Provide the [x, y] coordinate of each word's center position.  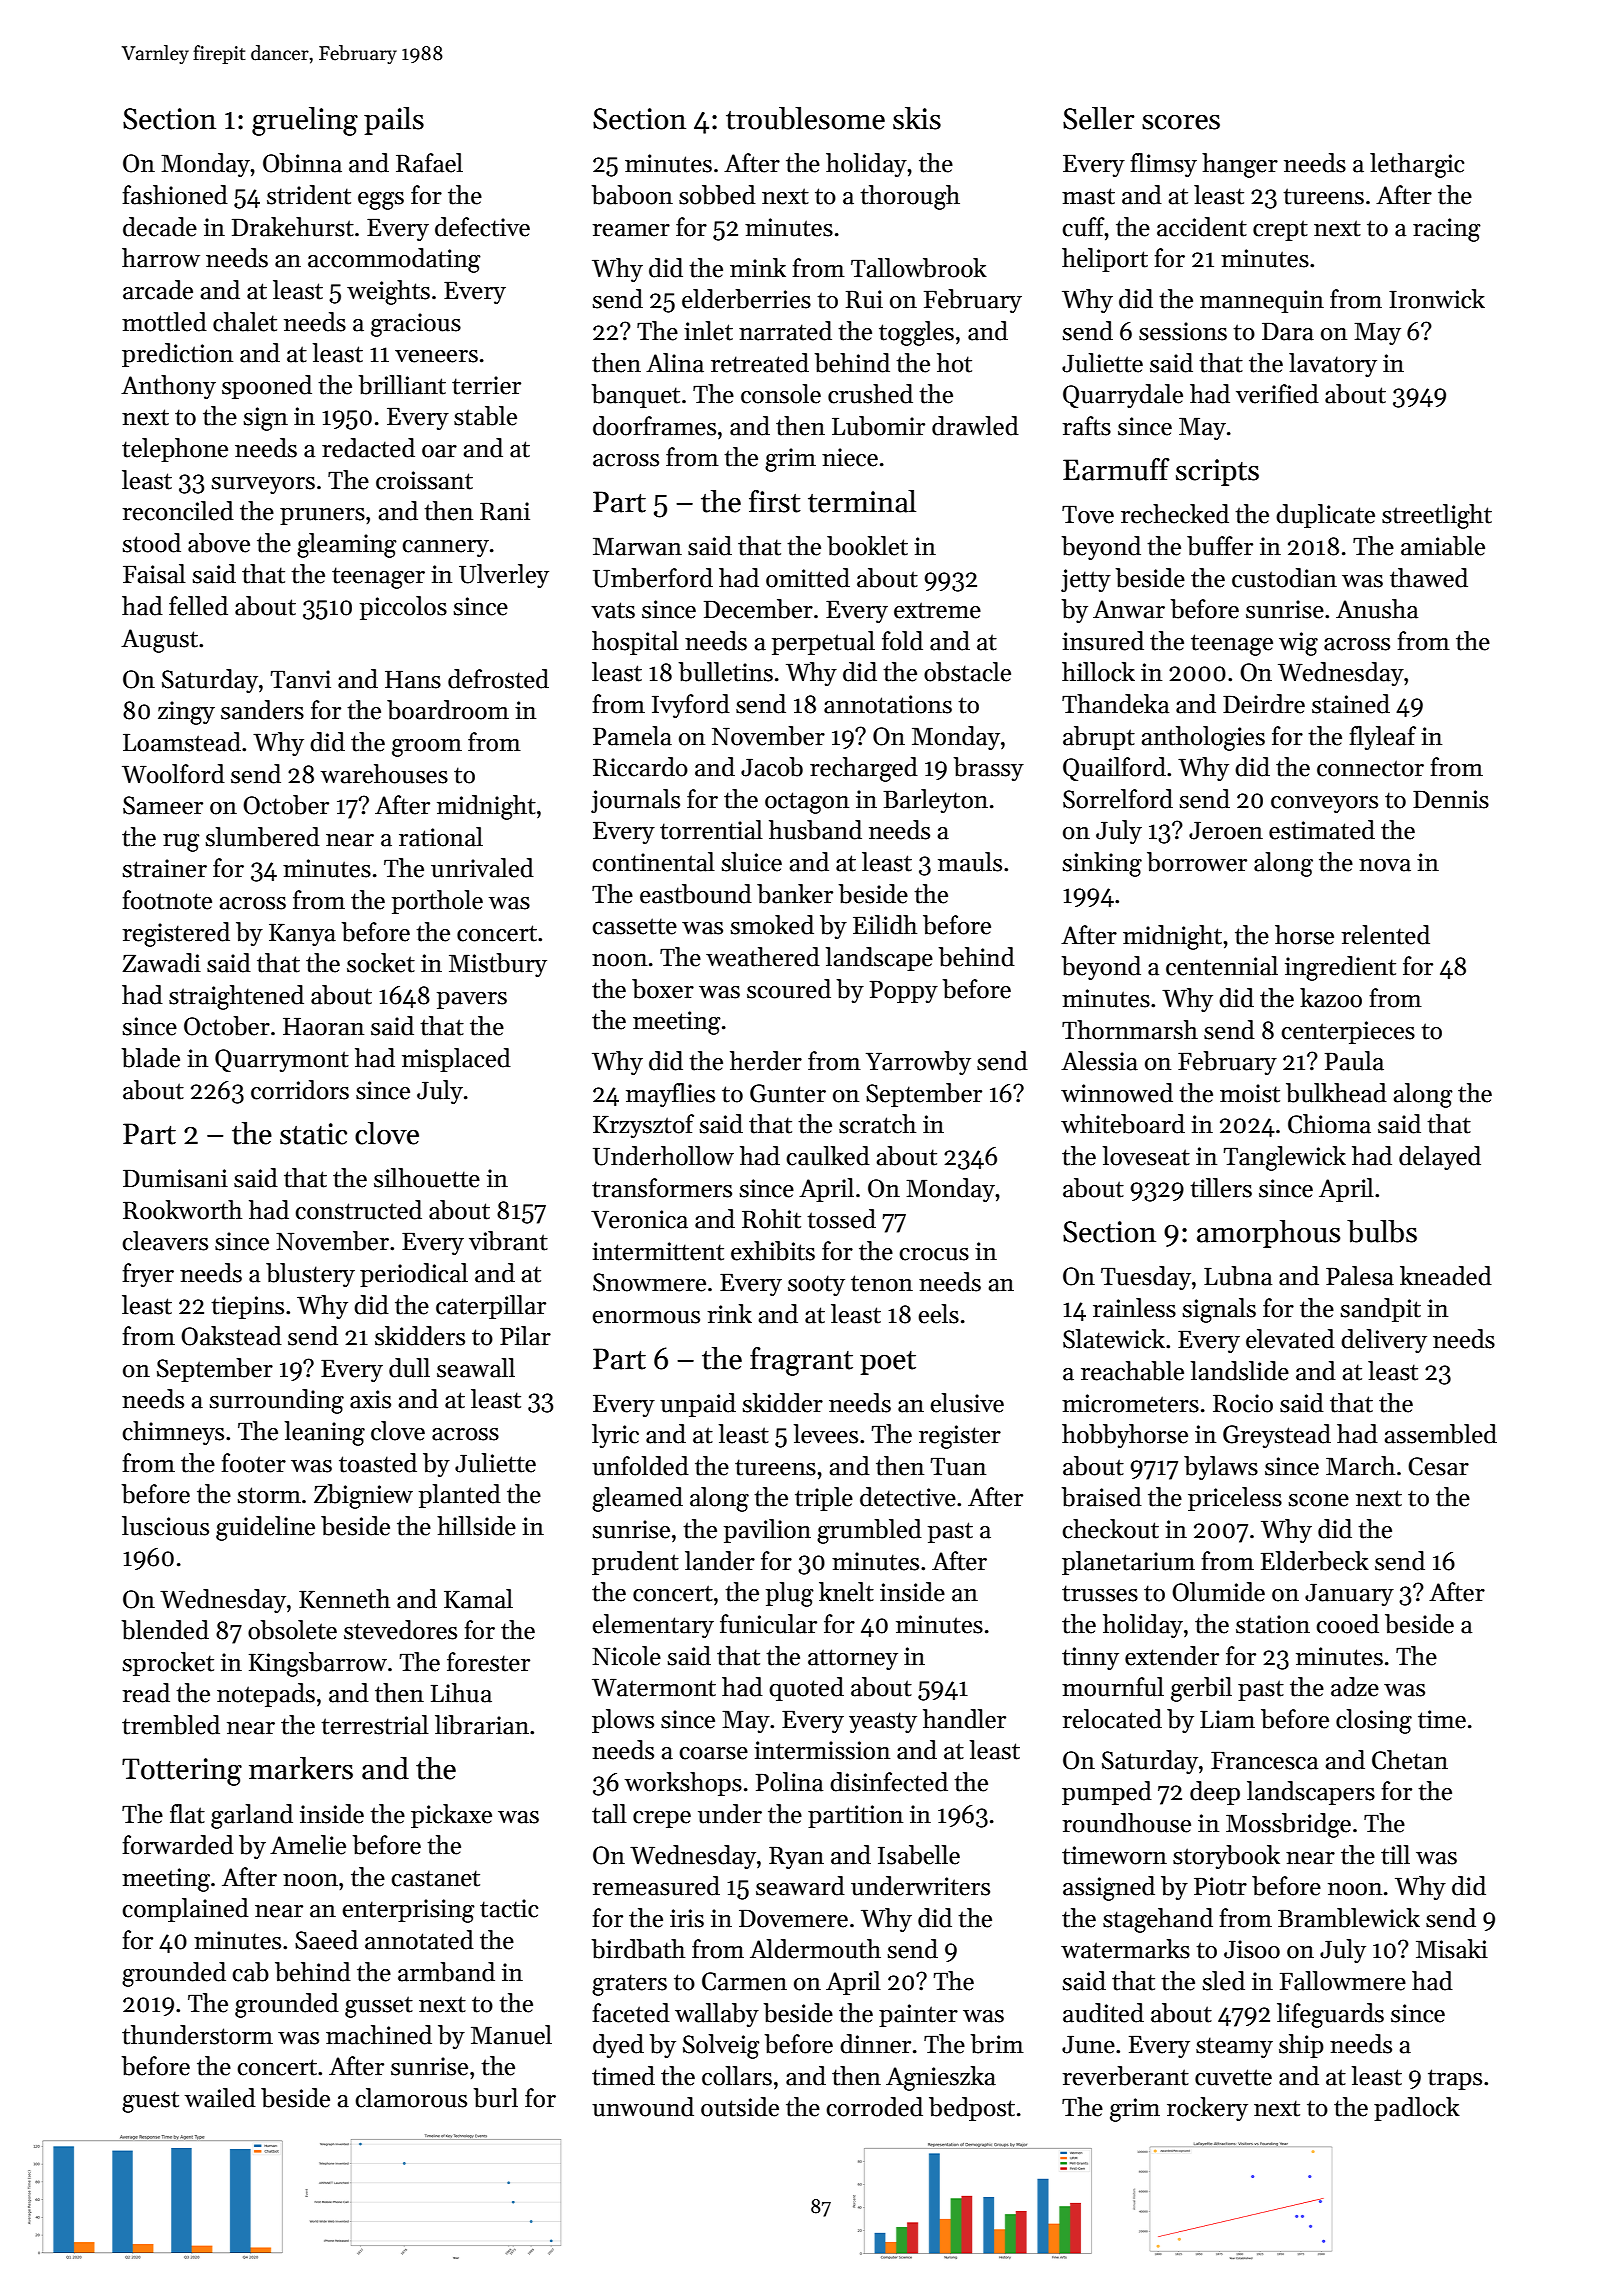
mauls [970, 862]
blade [150, 1058]
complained [185, 1910]
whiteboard [1123, 1124]
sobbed [717, 195]
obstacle [967, 672]
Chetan [1410, 1760]
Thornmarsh [1130, 1030]
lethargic [1417, 165]
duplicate [1325, 516]
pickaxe [451, 1816]
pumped [1107, 1793]
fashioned [175, 195]
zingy [186, 713]
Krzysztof [643, 1126]
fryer [148, 1275]
